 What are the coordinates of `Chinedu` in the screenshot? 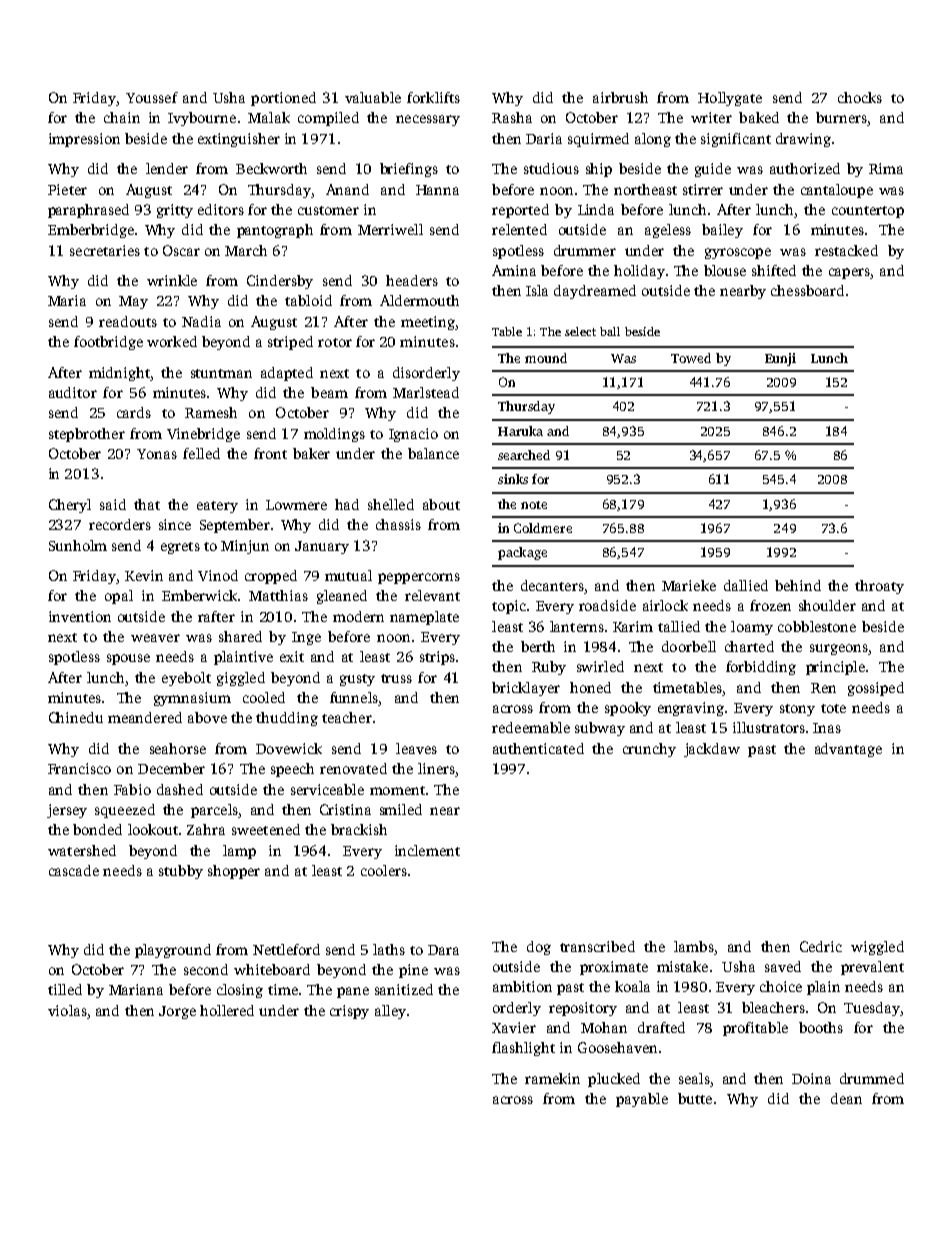 It's located at (76, 717).
